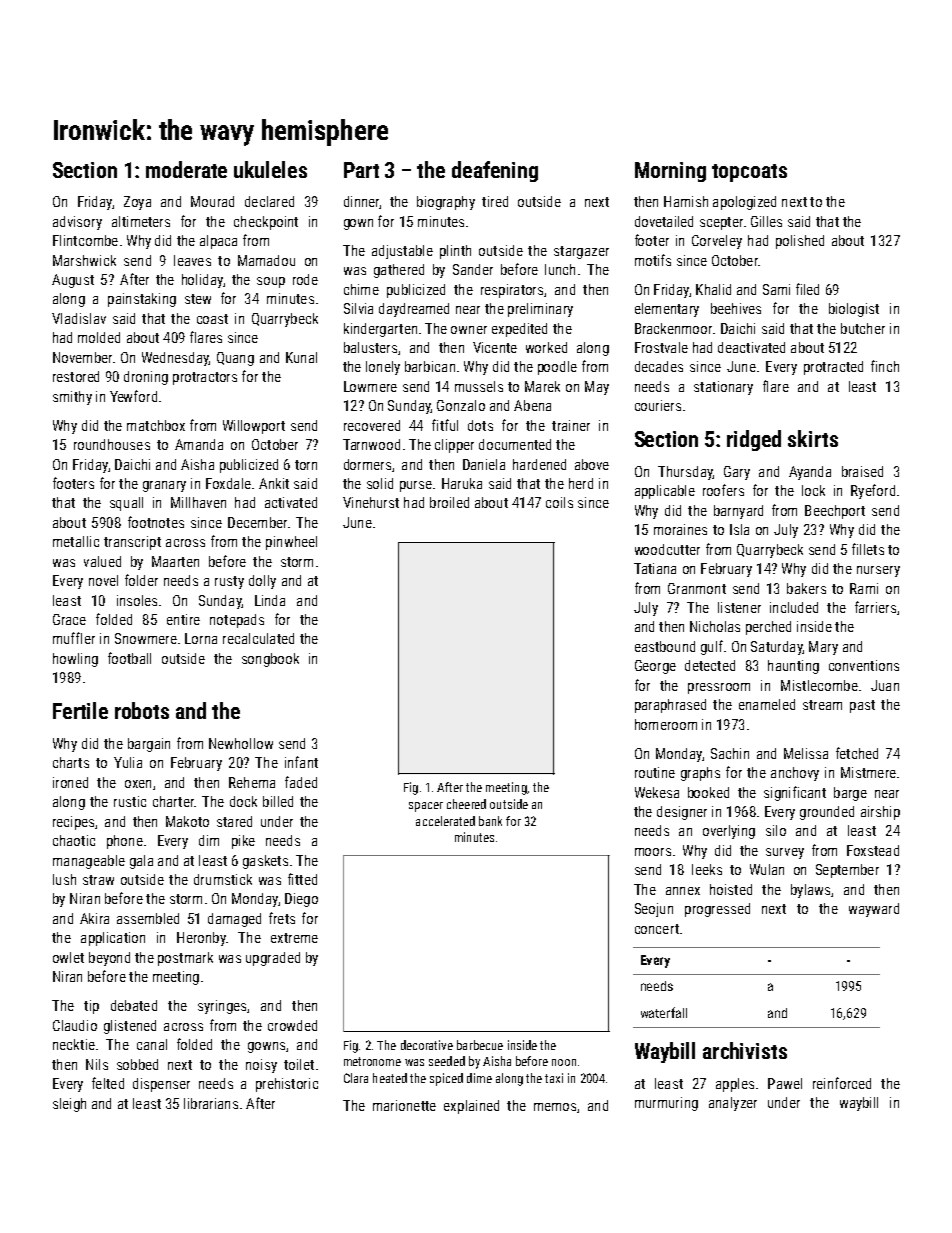  I want to click on songbook, so click(270, 660).
